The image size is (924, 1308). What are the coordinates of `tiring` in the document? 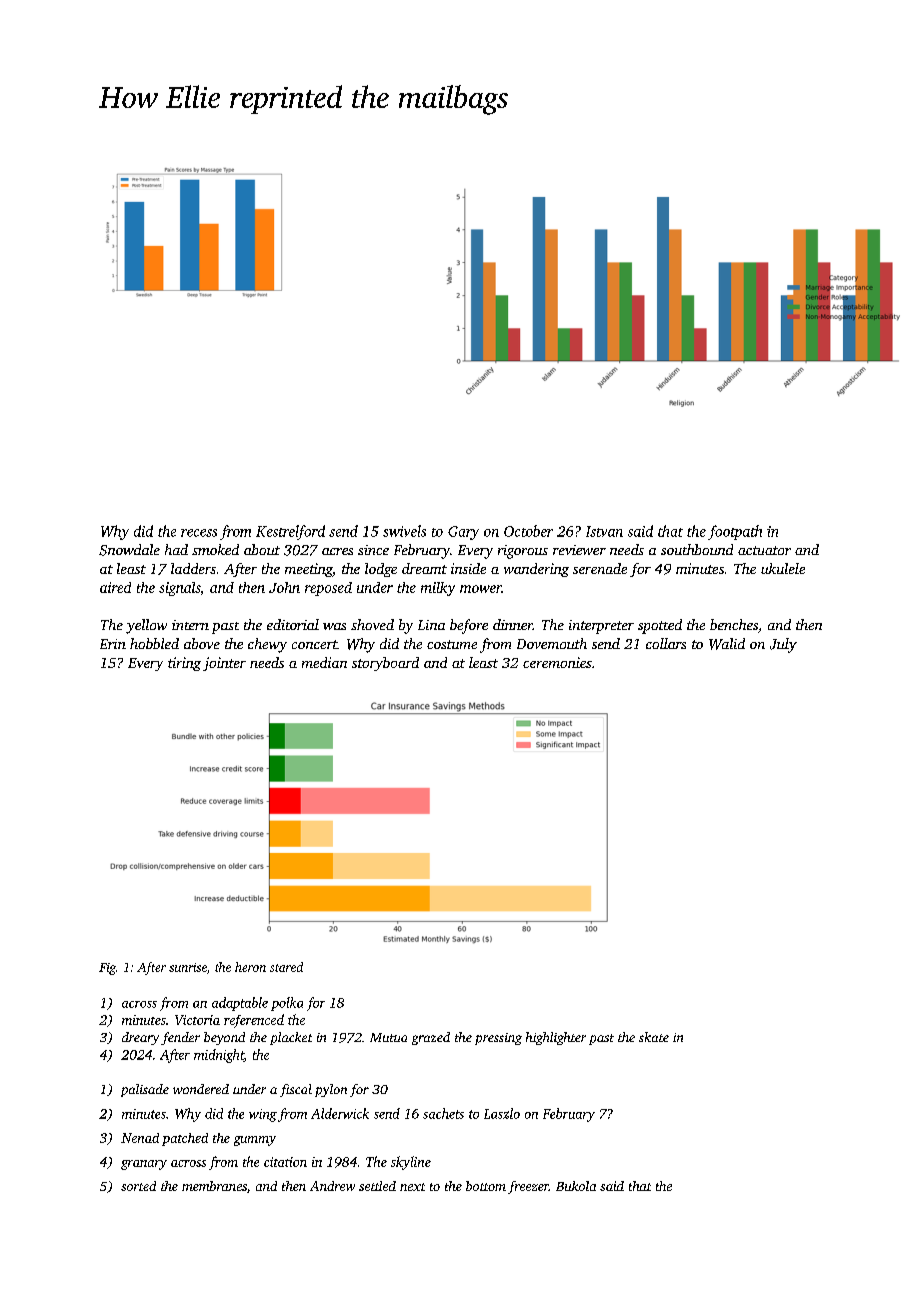 It's located at (184, 664).
